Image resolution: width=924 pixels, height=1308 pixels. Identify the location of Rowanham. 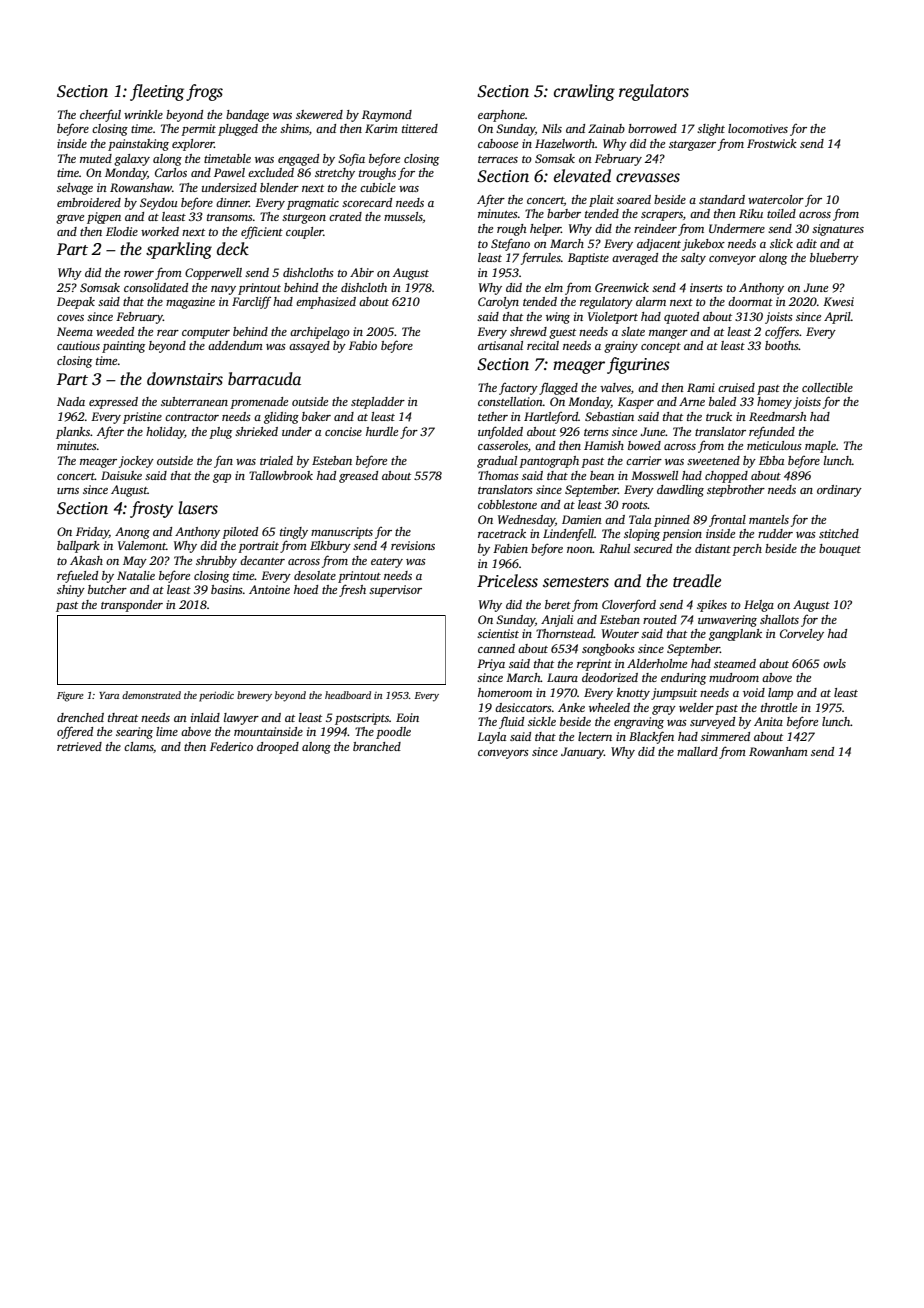
(778, 751).
